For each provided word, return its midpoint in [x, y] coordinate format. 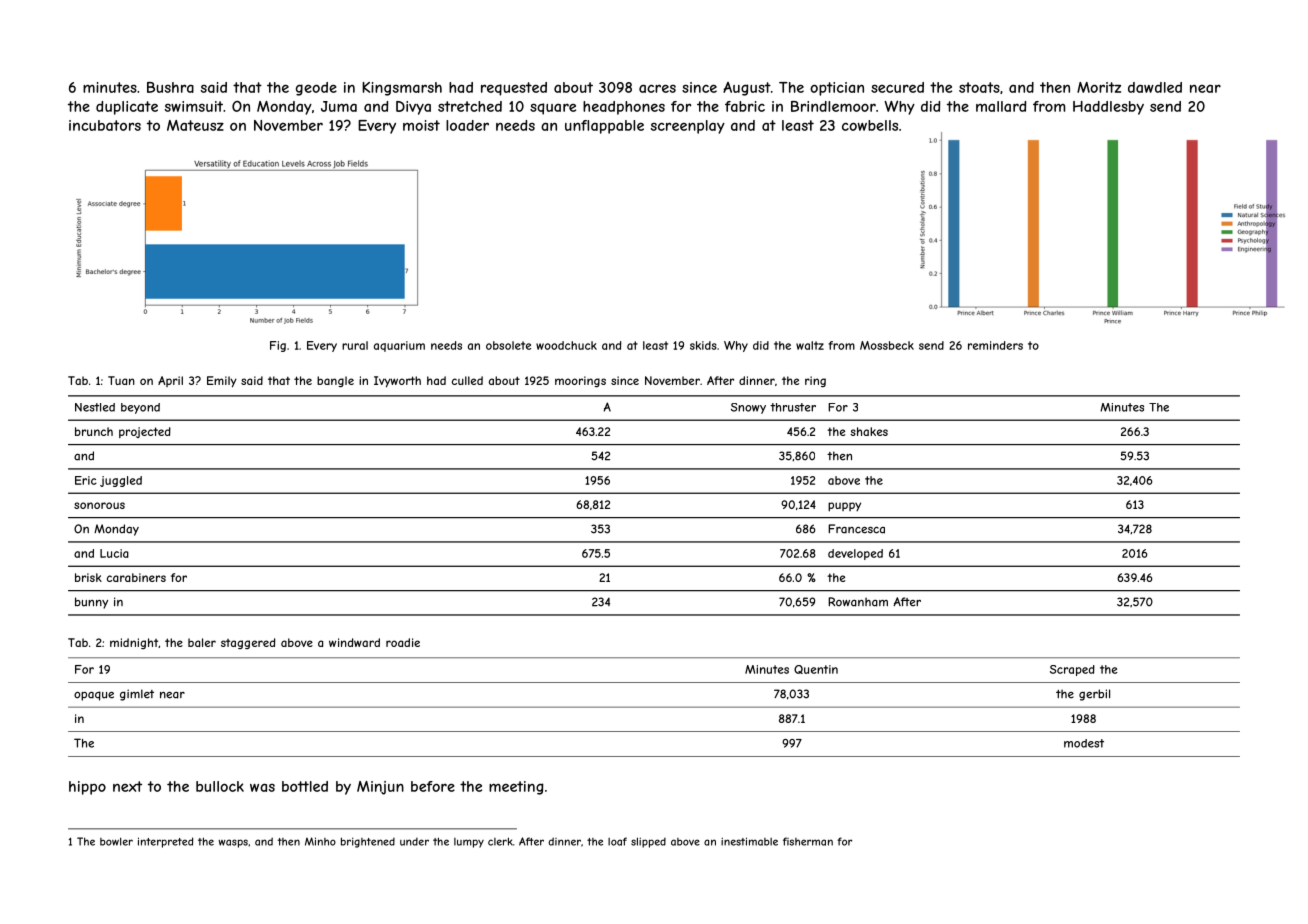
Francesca [856, 529]
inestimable [749, 841]
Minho [320, 841]
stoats [979, 87]
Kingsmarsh [402, 89]
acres [657, 88]
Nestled [95, 407]
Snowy [748, 408]
